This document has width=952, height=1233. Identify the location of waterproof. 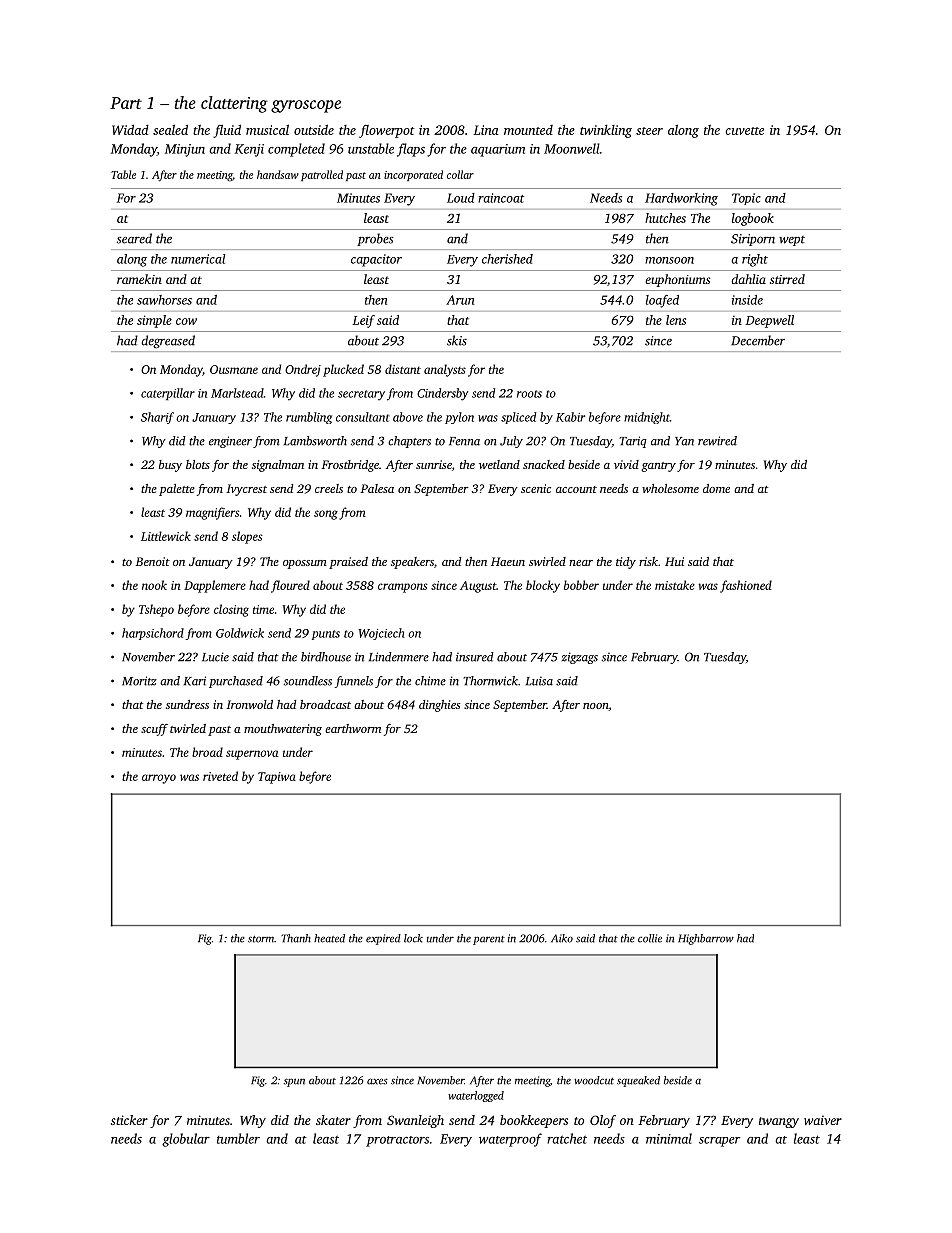
(510, 1140).
